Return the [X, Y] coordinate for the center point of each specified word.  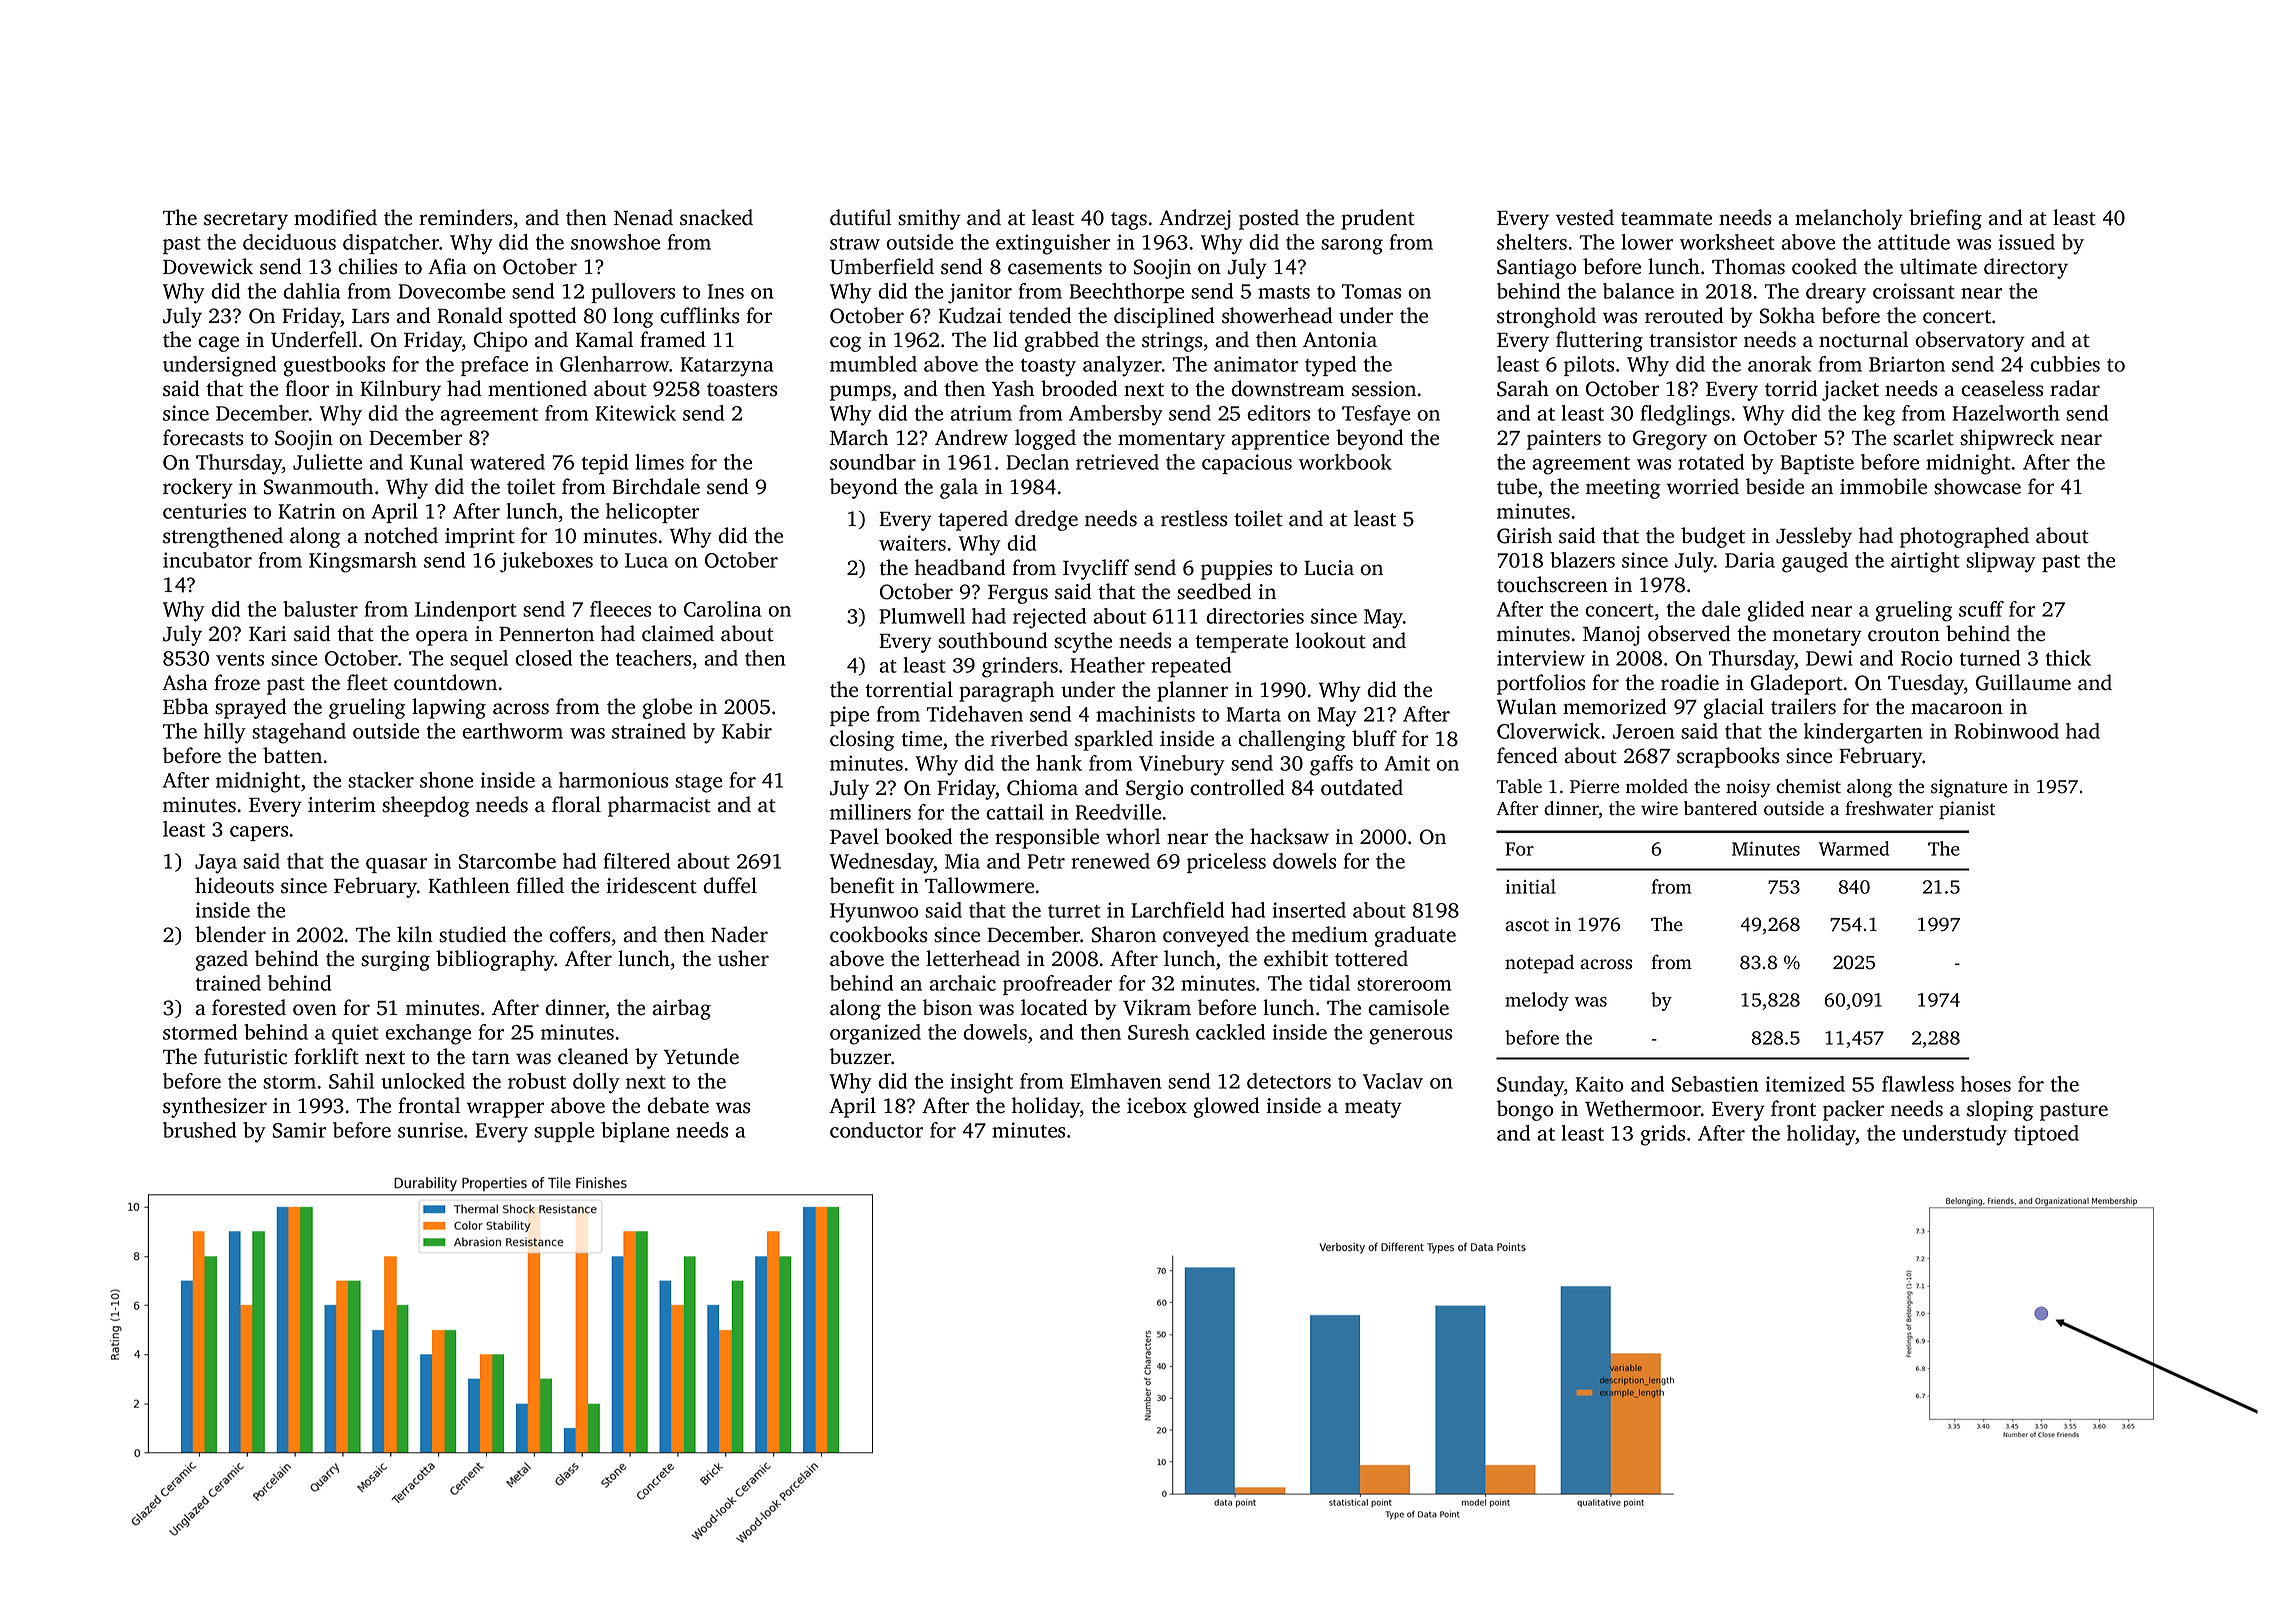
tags [1129, 221]
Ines [726, 291]
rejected [1049, 618]
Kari [267, 634]
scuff [1981, 609]
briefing [1945, 219]
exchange [428, 1034]
